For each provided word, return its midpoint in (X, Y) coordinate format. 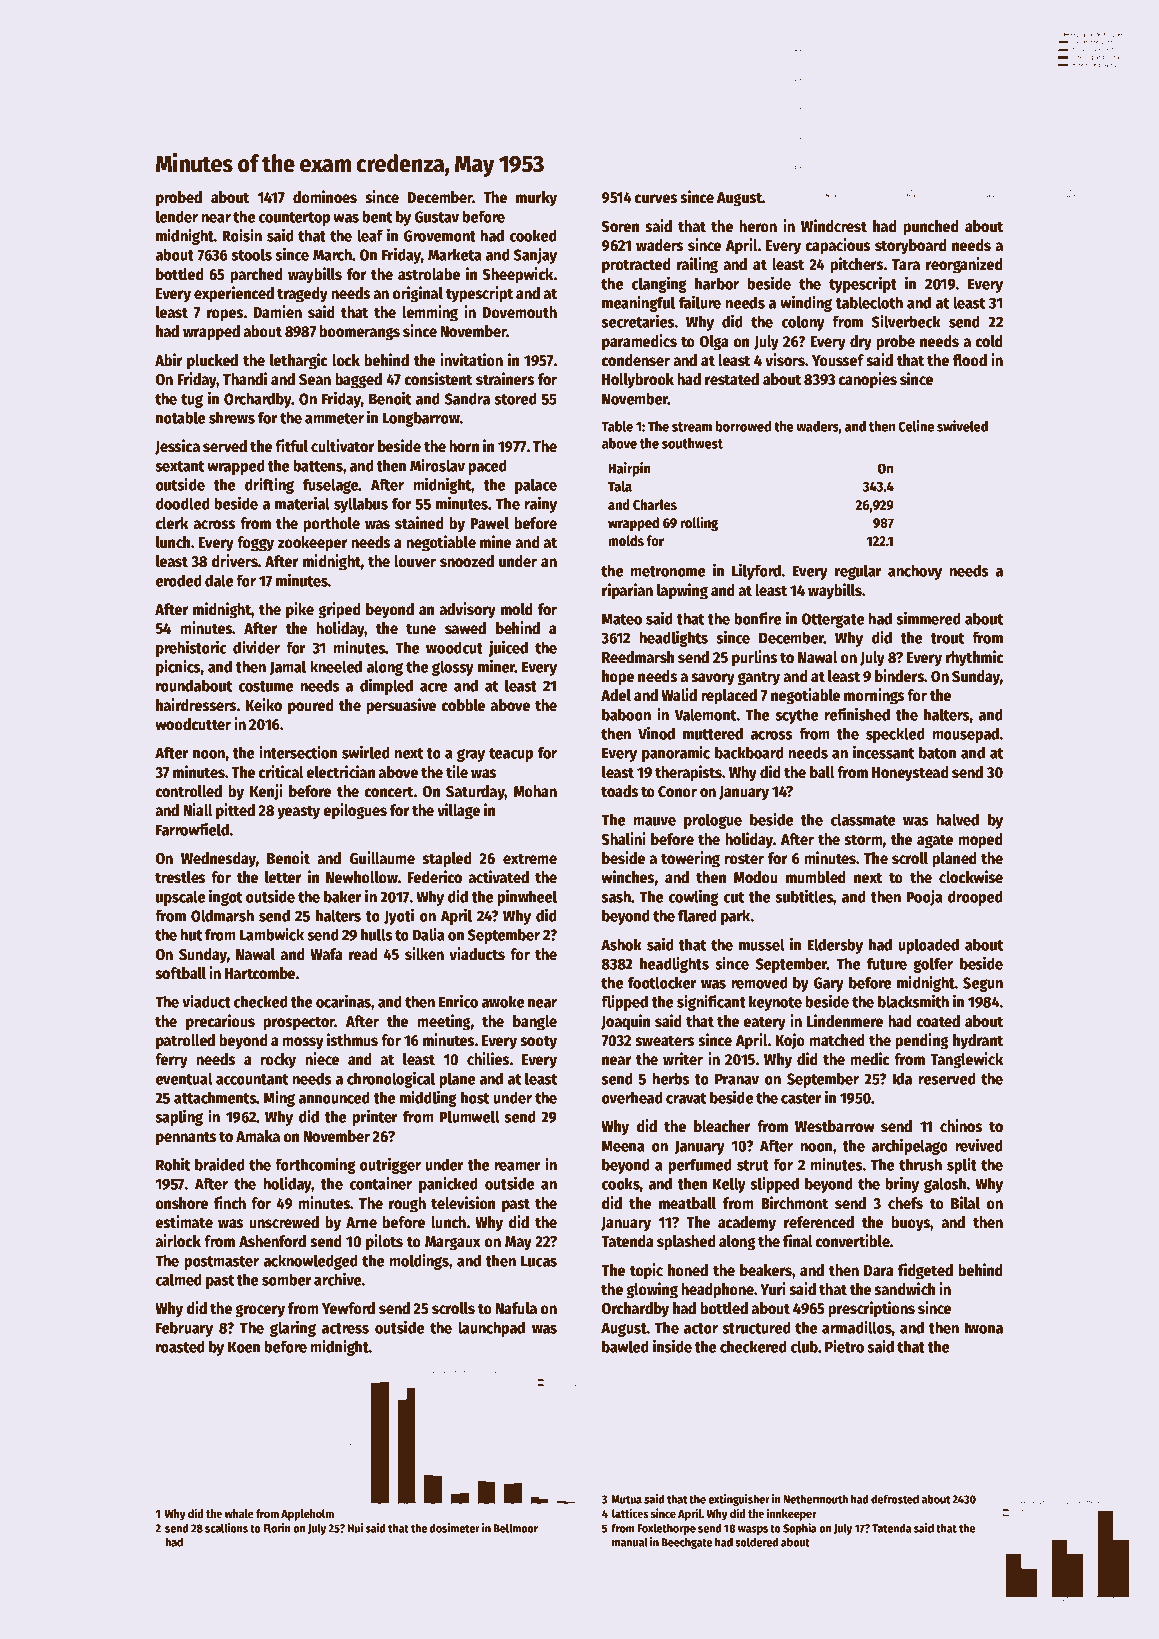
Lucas (539, 1261)
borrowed (743, 426)
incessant (883, 752)
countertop (294, 219)
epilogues (355, 811)
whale (239, 1513)
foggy (255, 544)
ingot (225, 898)
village (458, 811)
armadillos (857, 1327)
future (887, 963)
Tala (620, 486)
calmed (179, 1279)
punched (931, 228)
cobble (463, 705)
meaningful (638, 304)
